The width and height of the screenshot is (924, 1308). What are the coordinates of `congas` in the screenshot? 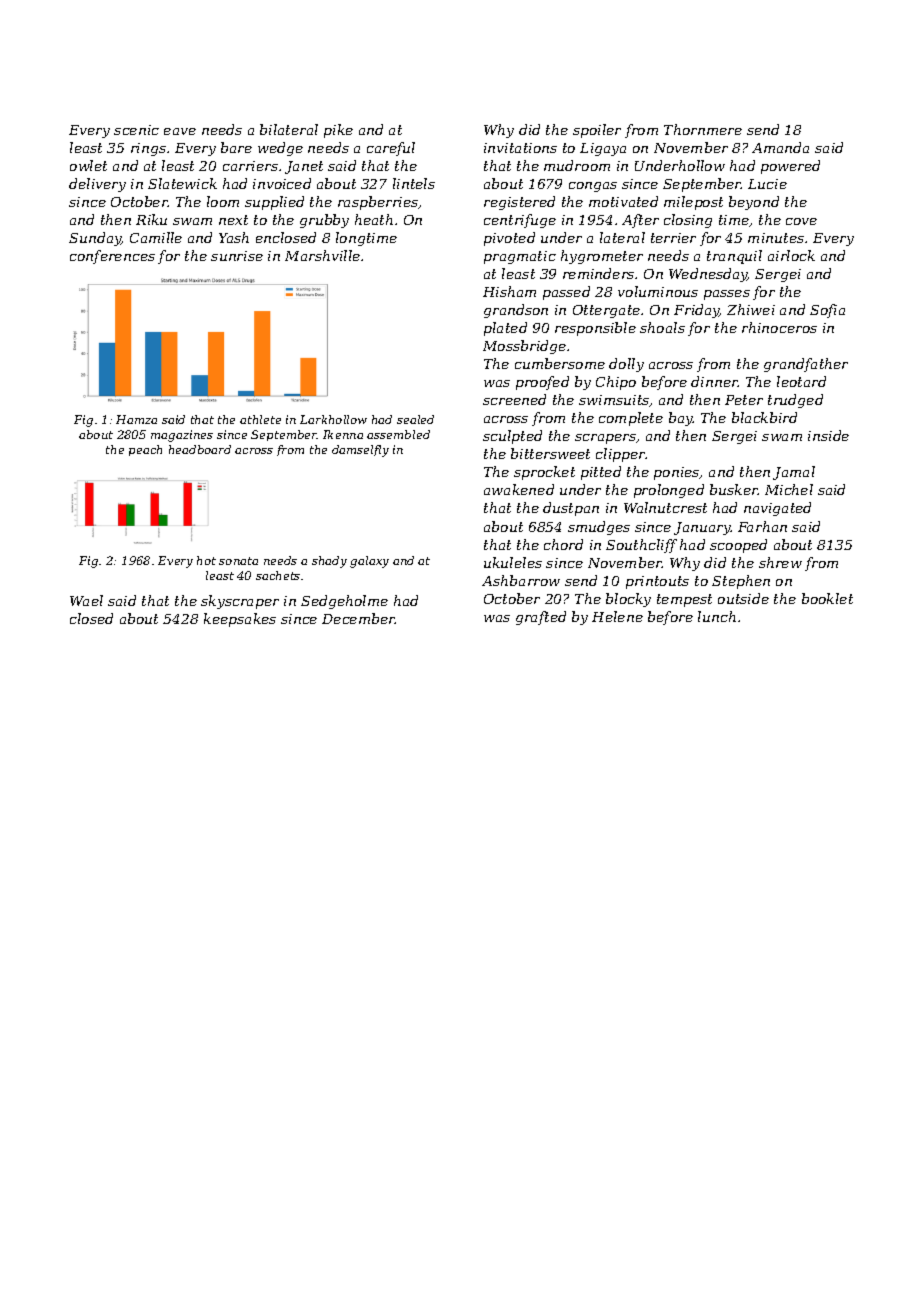 It's located at (593, 187).
